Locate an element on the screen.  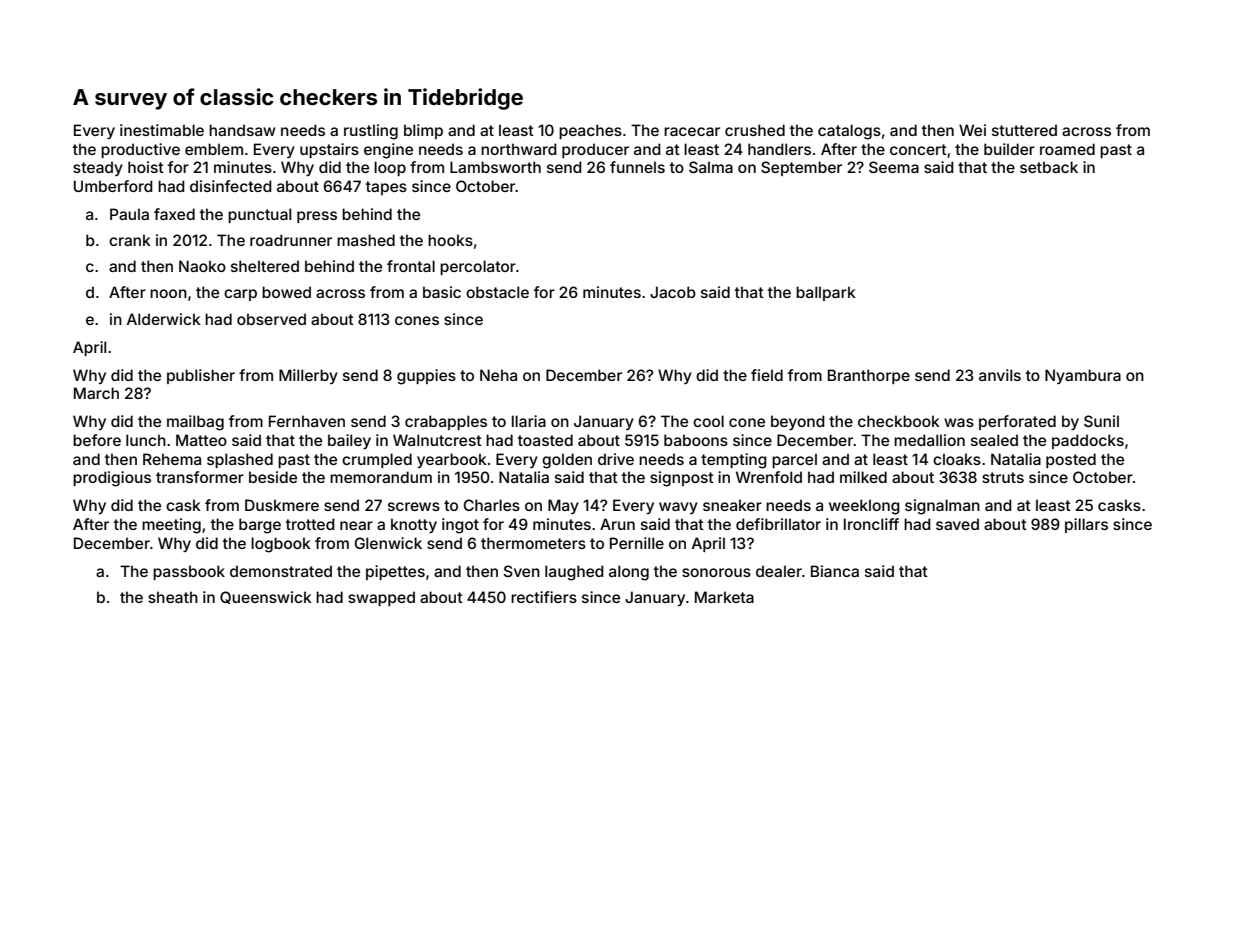
Alderwick is located at coordinates (164, 319).
